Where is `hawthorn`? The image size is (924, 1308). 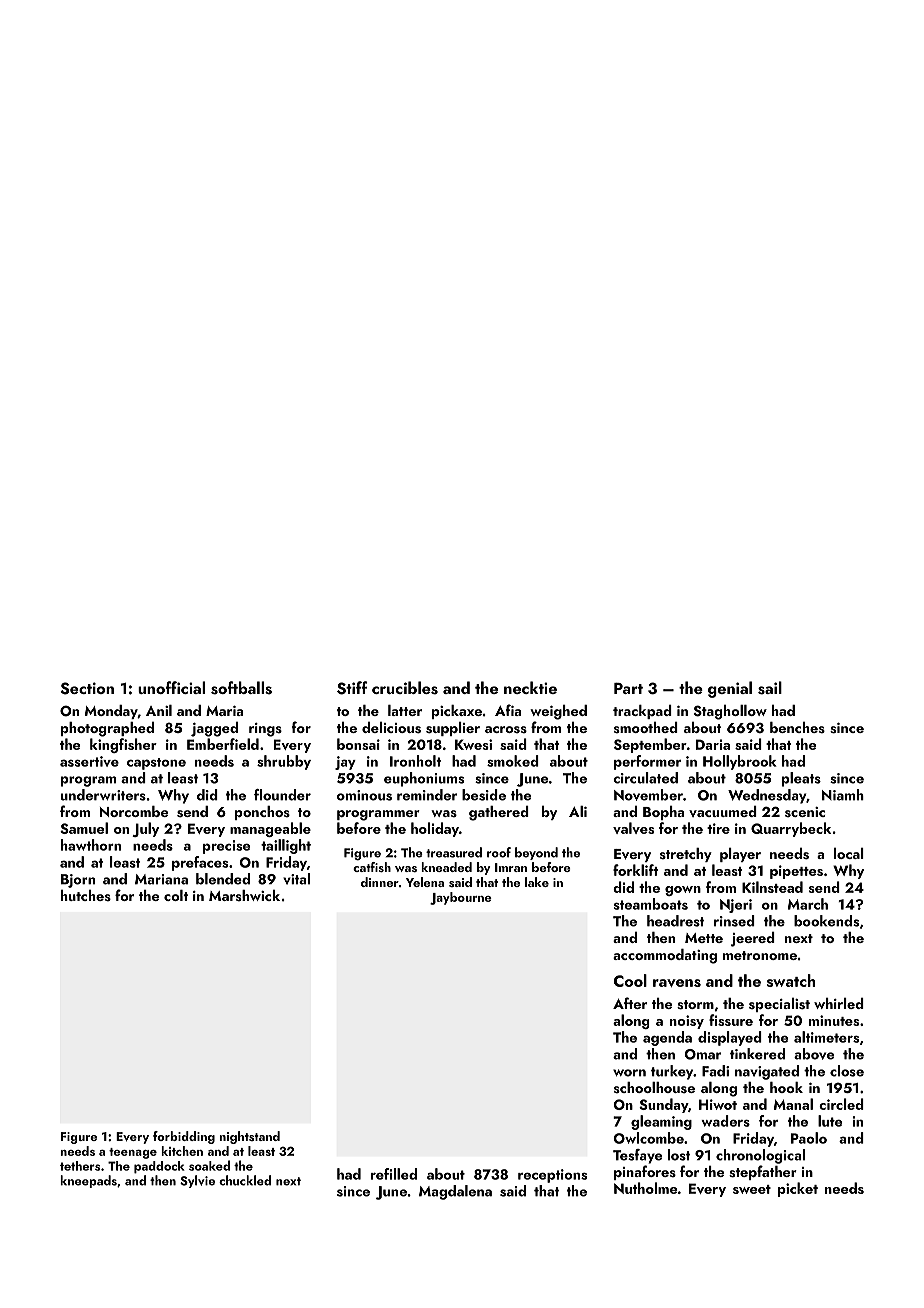 hawthorn is located at coordinates (91, 845).
